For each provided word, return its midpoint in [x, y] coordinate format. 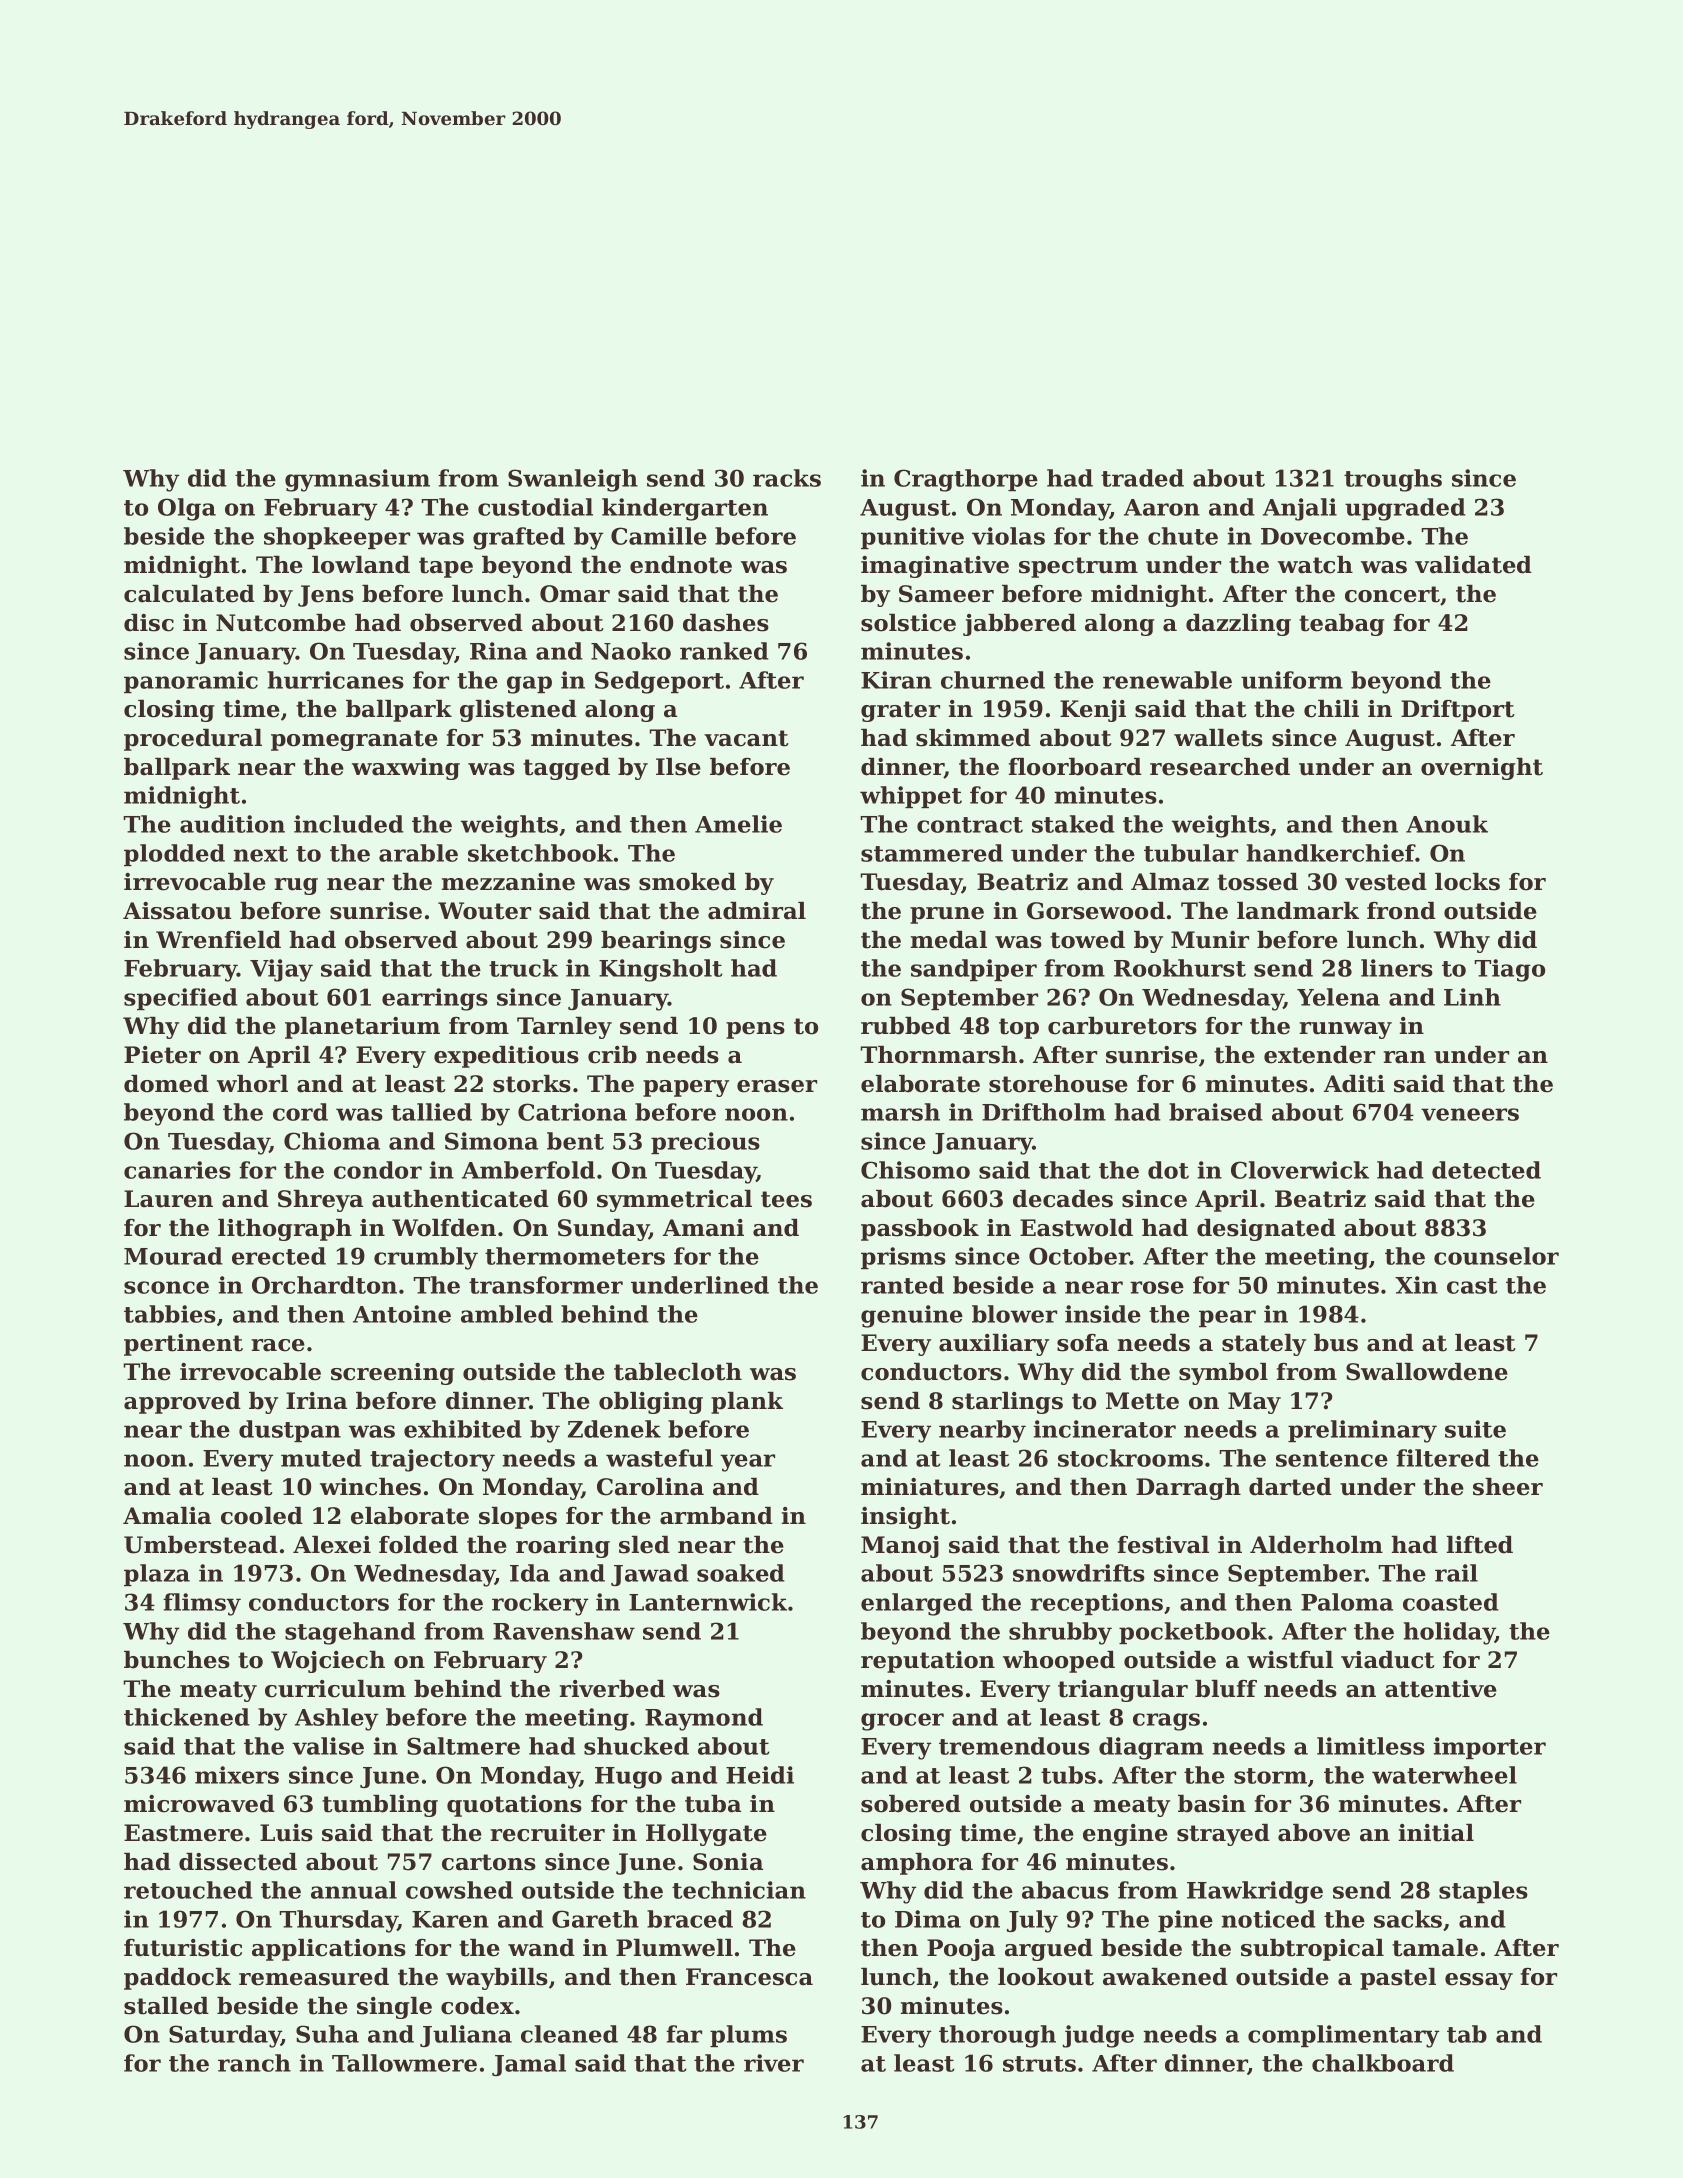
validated [1473, 565]
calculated [189, 594]
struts [1039, 2064]
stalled [166, 2006]
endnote [681, 565]
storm [1270, 1776]
